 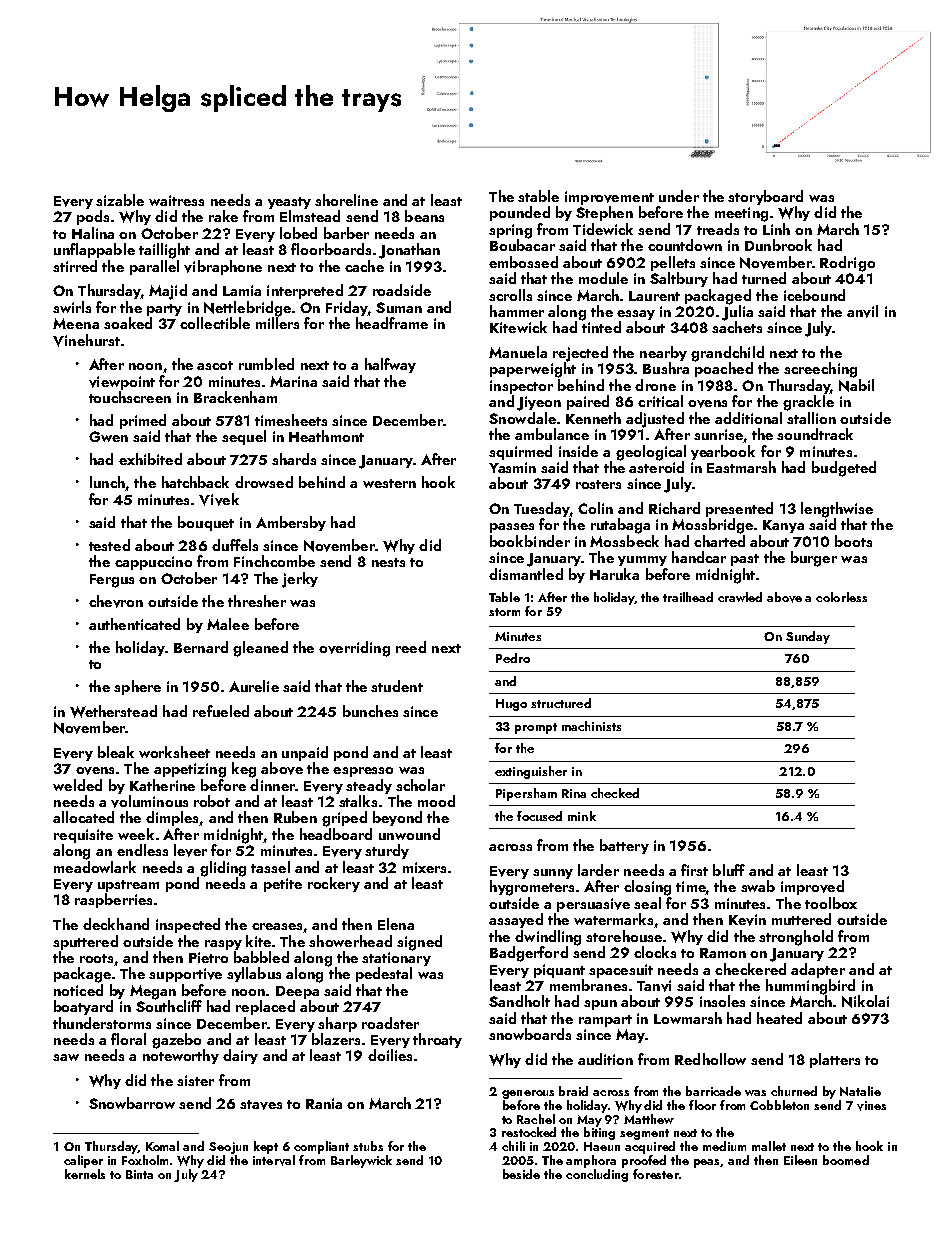 I want to click on amphora, so click(x=591, y=1161).
